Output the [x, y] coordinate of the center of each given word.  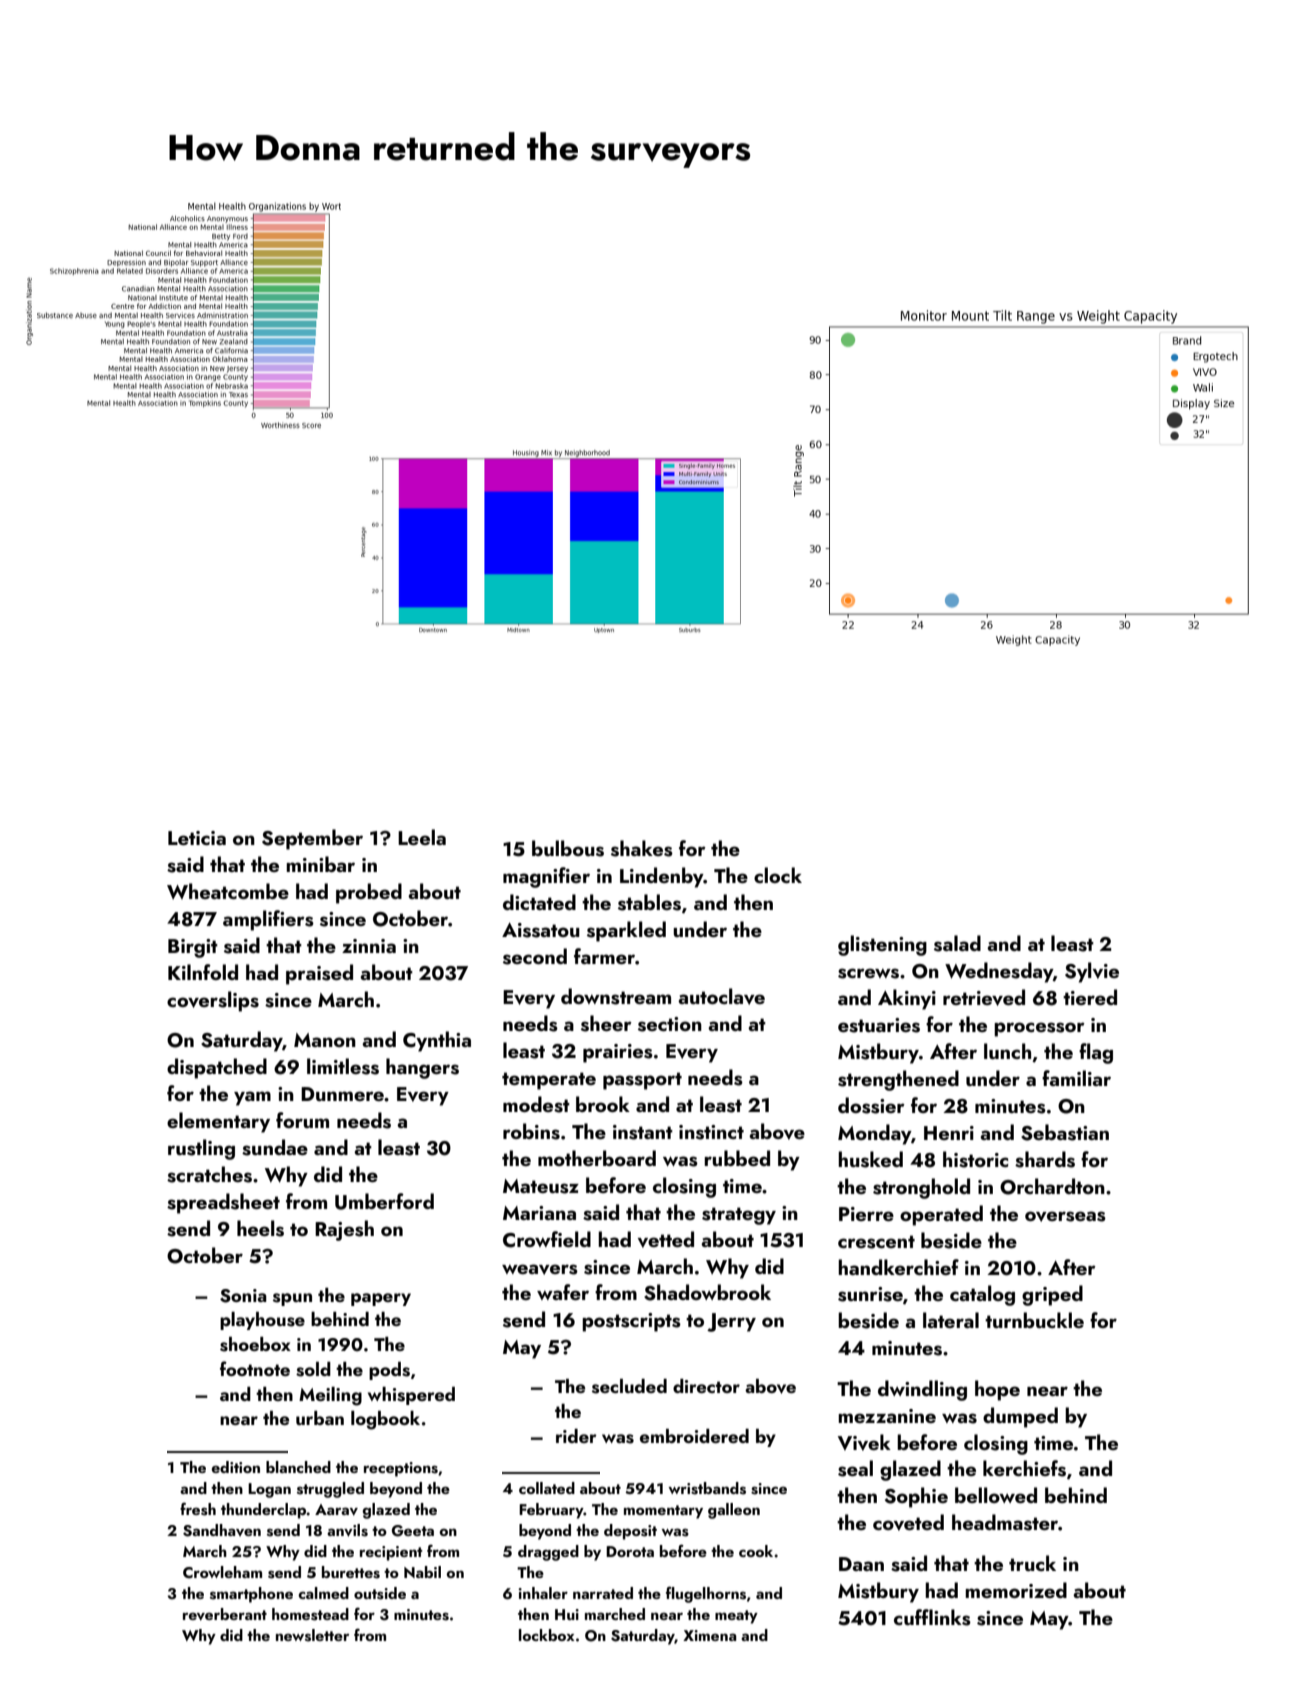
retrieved [984, 997]
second [535, 956]
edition [235, 1467]
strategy [739, 1216]
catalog [982, 1295]
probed [369, 893]
